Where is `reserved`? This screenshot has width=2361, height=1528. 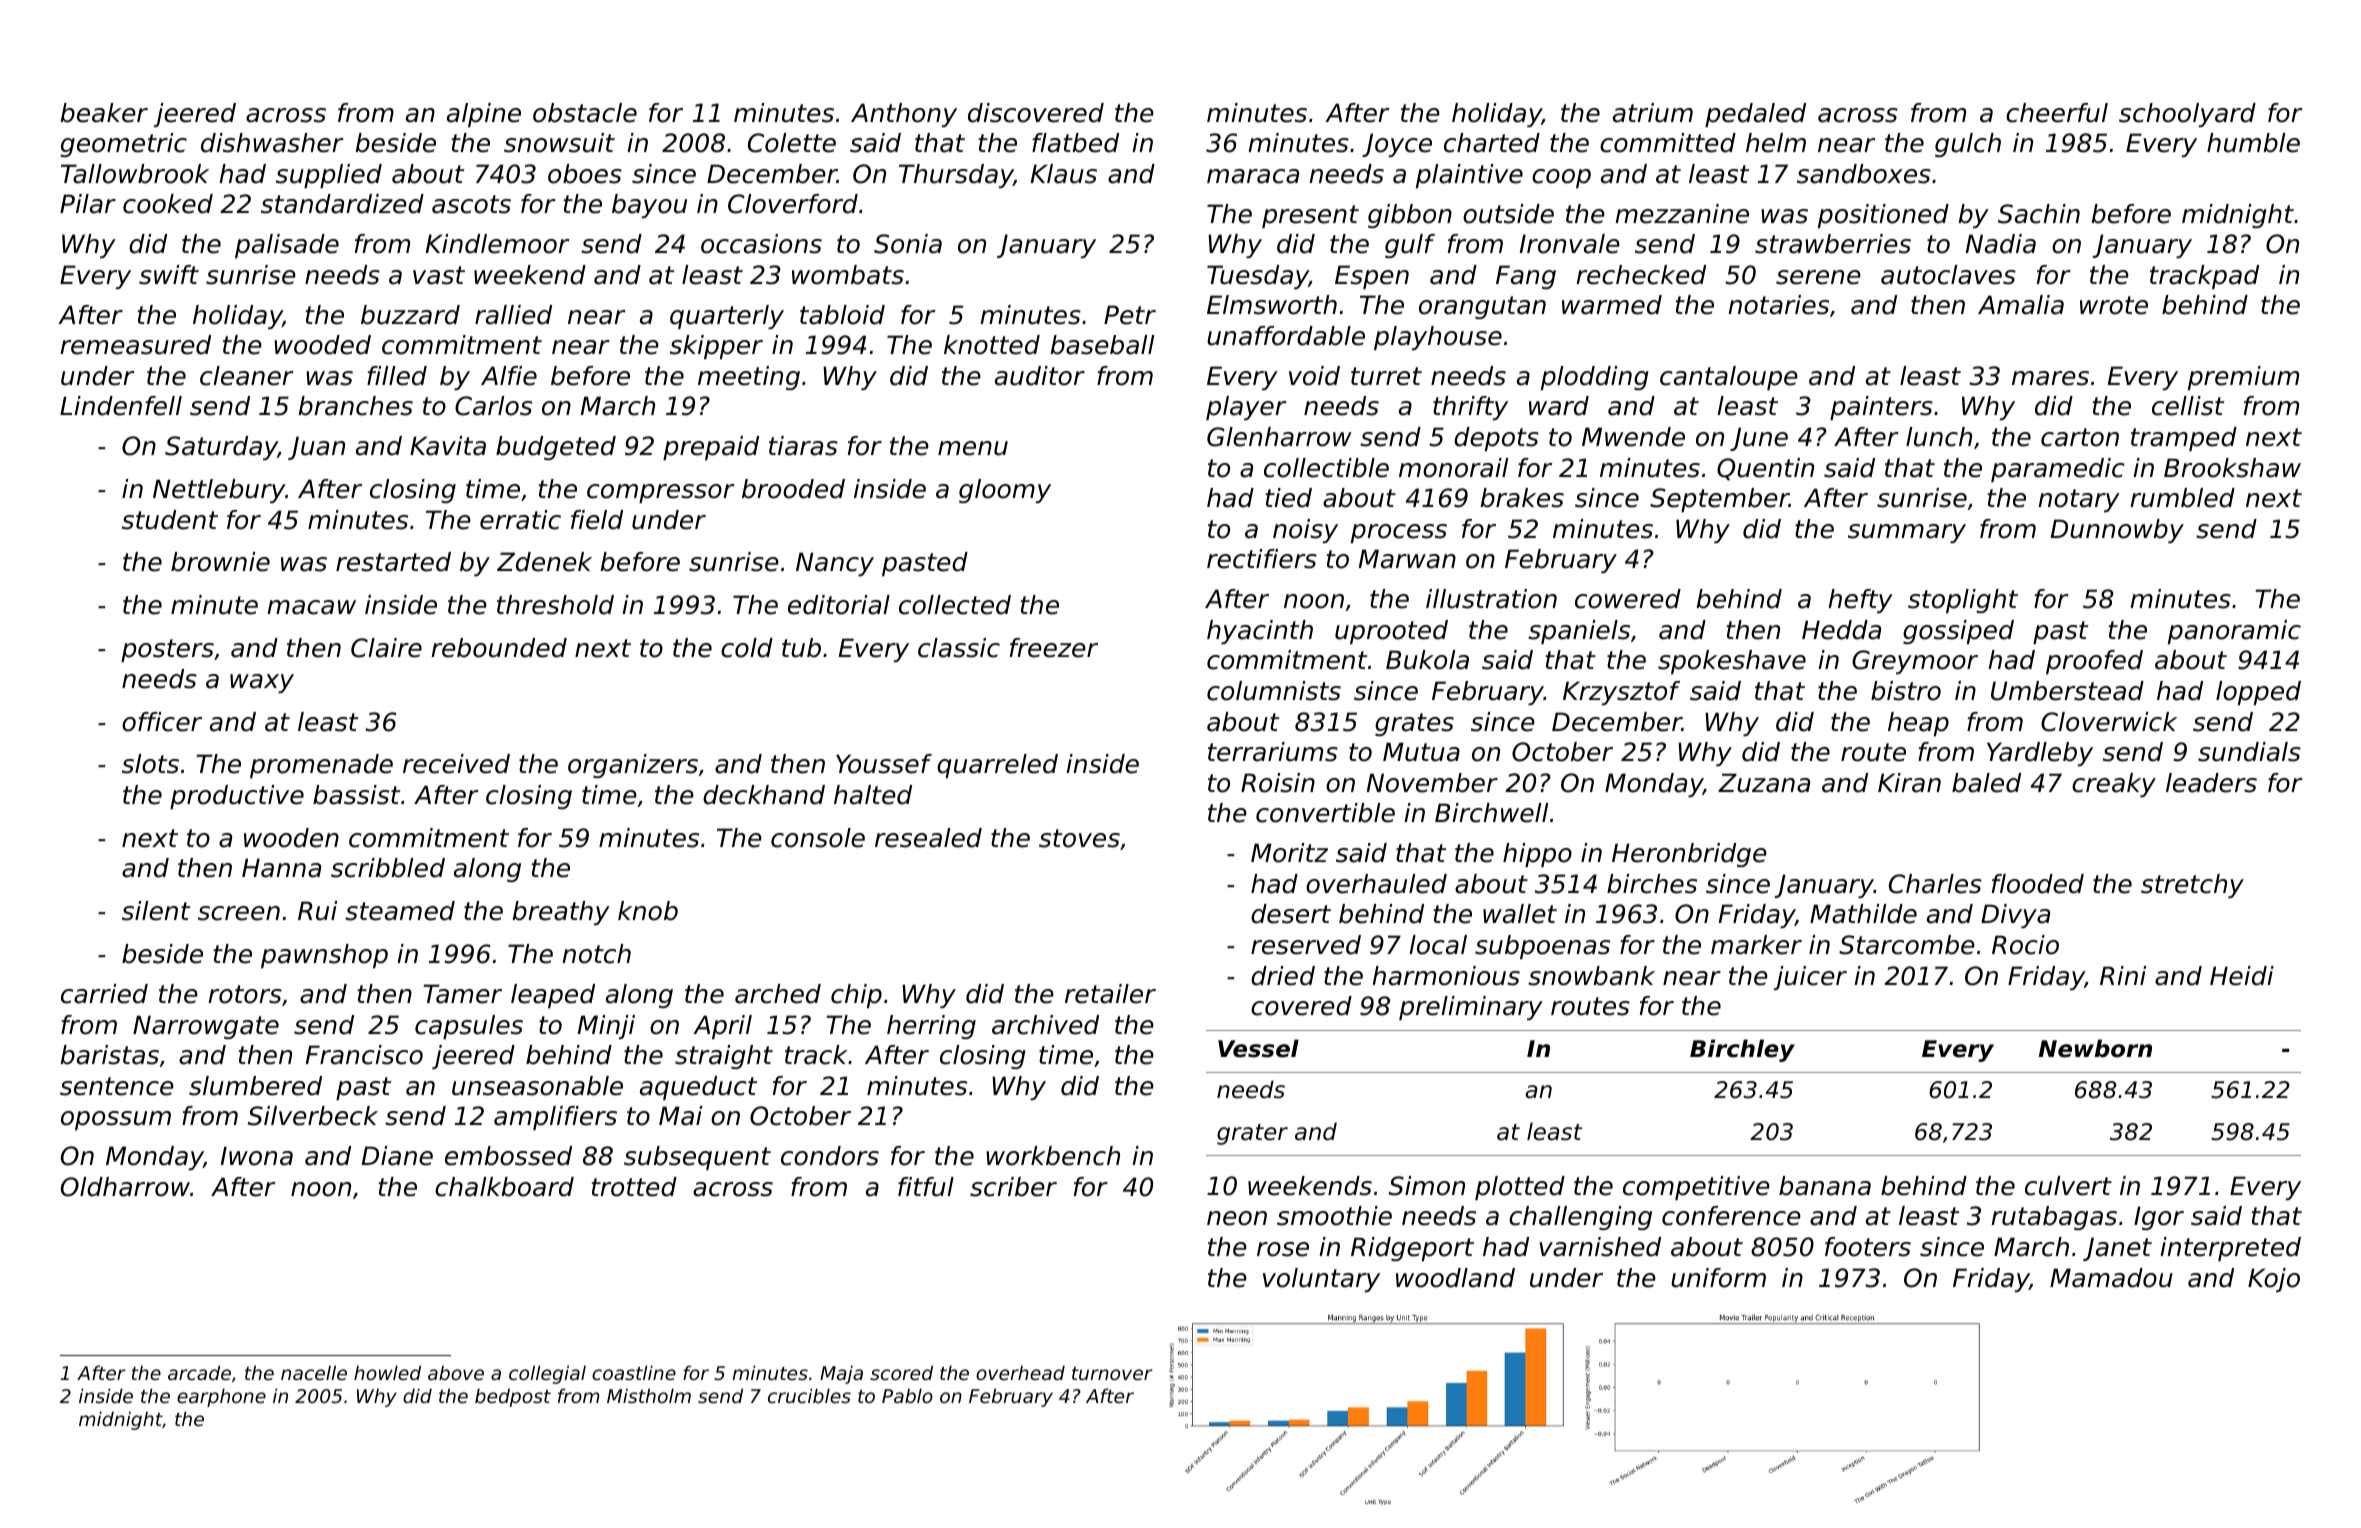
reserved is located at coordinates (1306, 945).
